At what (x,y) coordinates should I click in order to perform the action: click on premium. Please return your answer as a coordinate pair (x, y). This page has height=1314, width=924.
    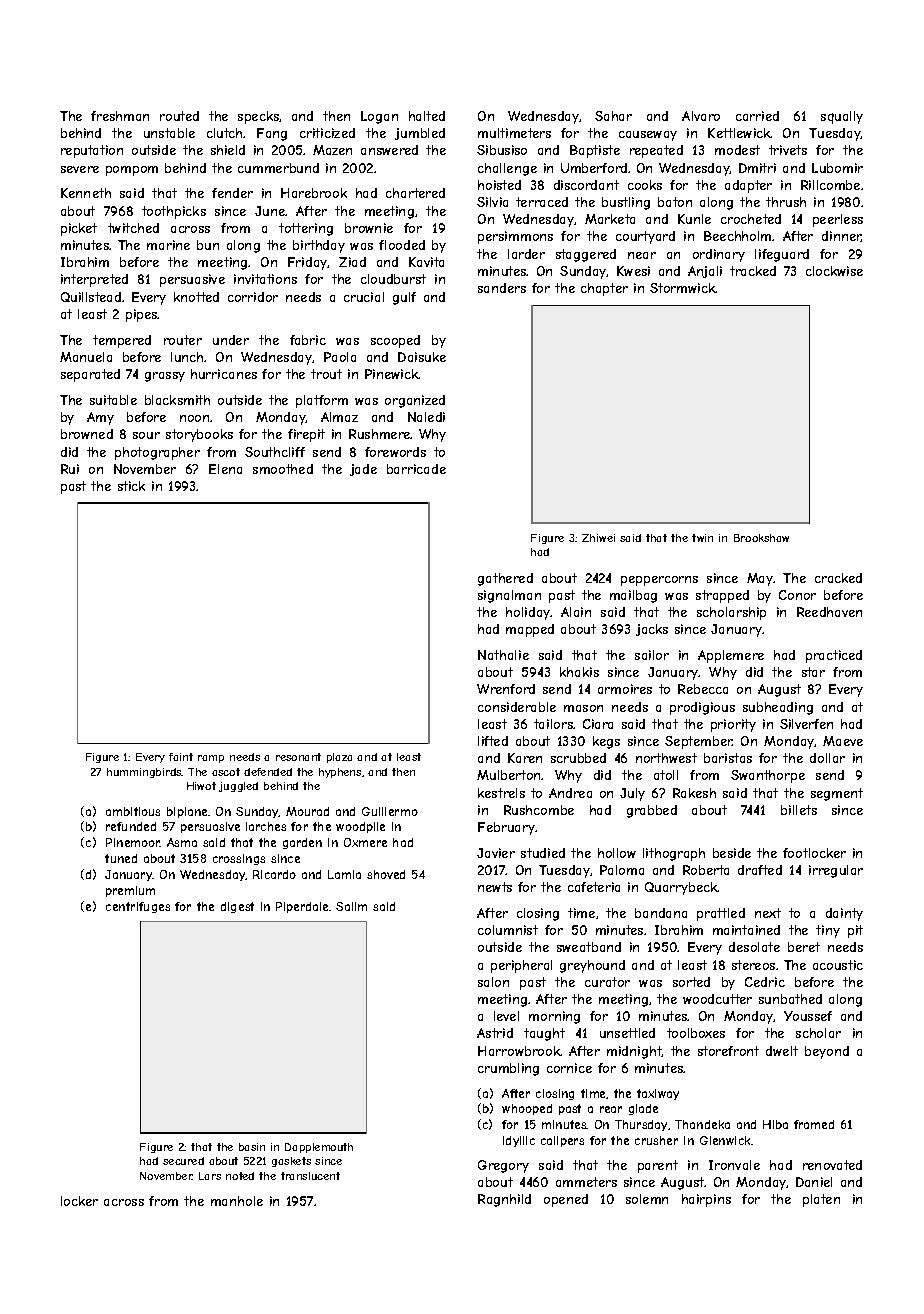
    Looking at the image, I should click on (130, 891).
